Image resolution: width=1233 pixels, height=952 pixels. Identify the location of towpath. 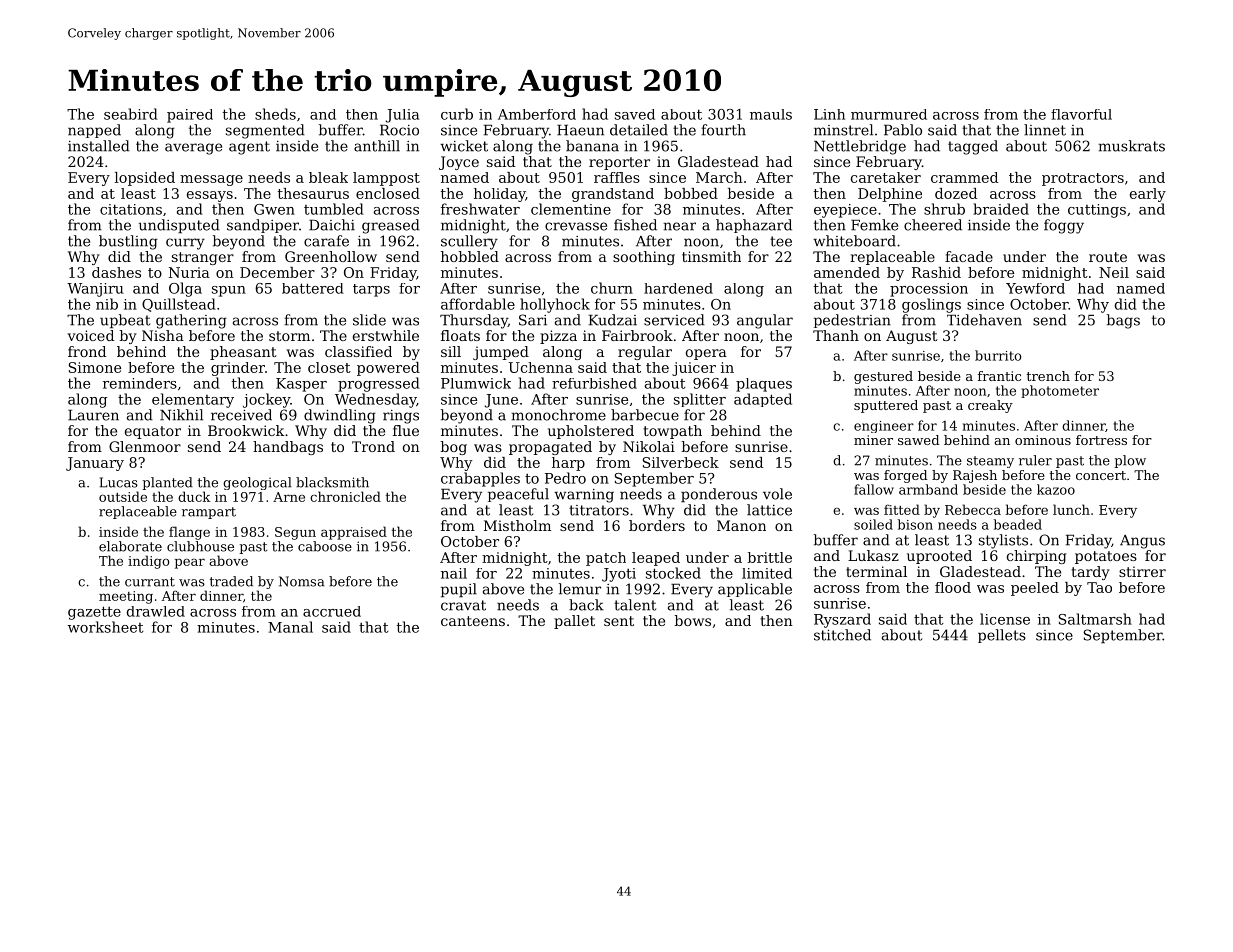
(672, 432).
